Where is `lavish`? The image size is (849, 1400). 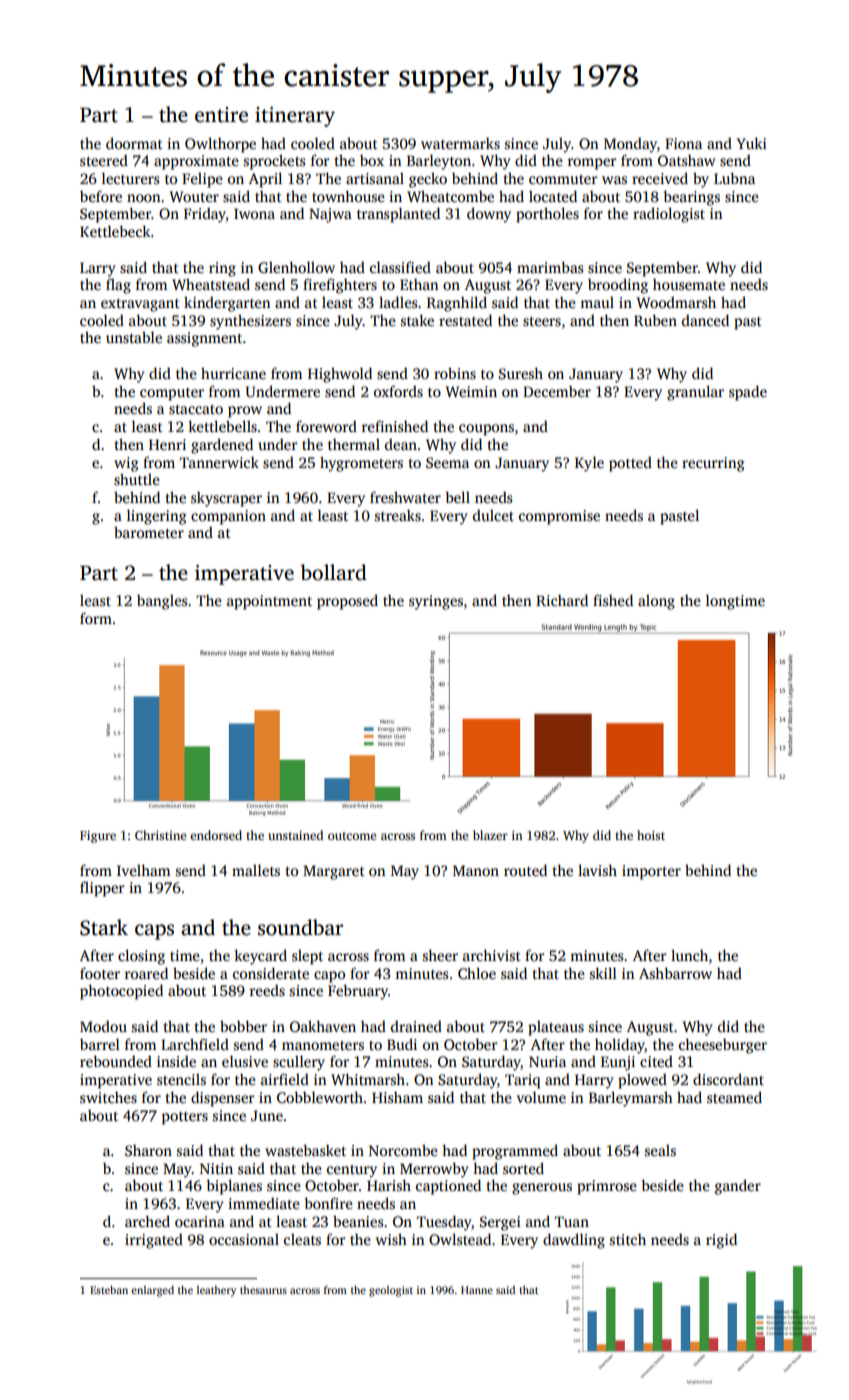 lavish is located at coordinates (597, 870).
